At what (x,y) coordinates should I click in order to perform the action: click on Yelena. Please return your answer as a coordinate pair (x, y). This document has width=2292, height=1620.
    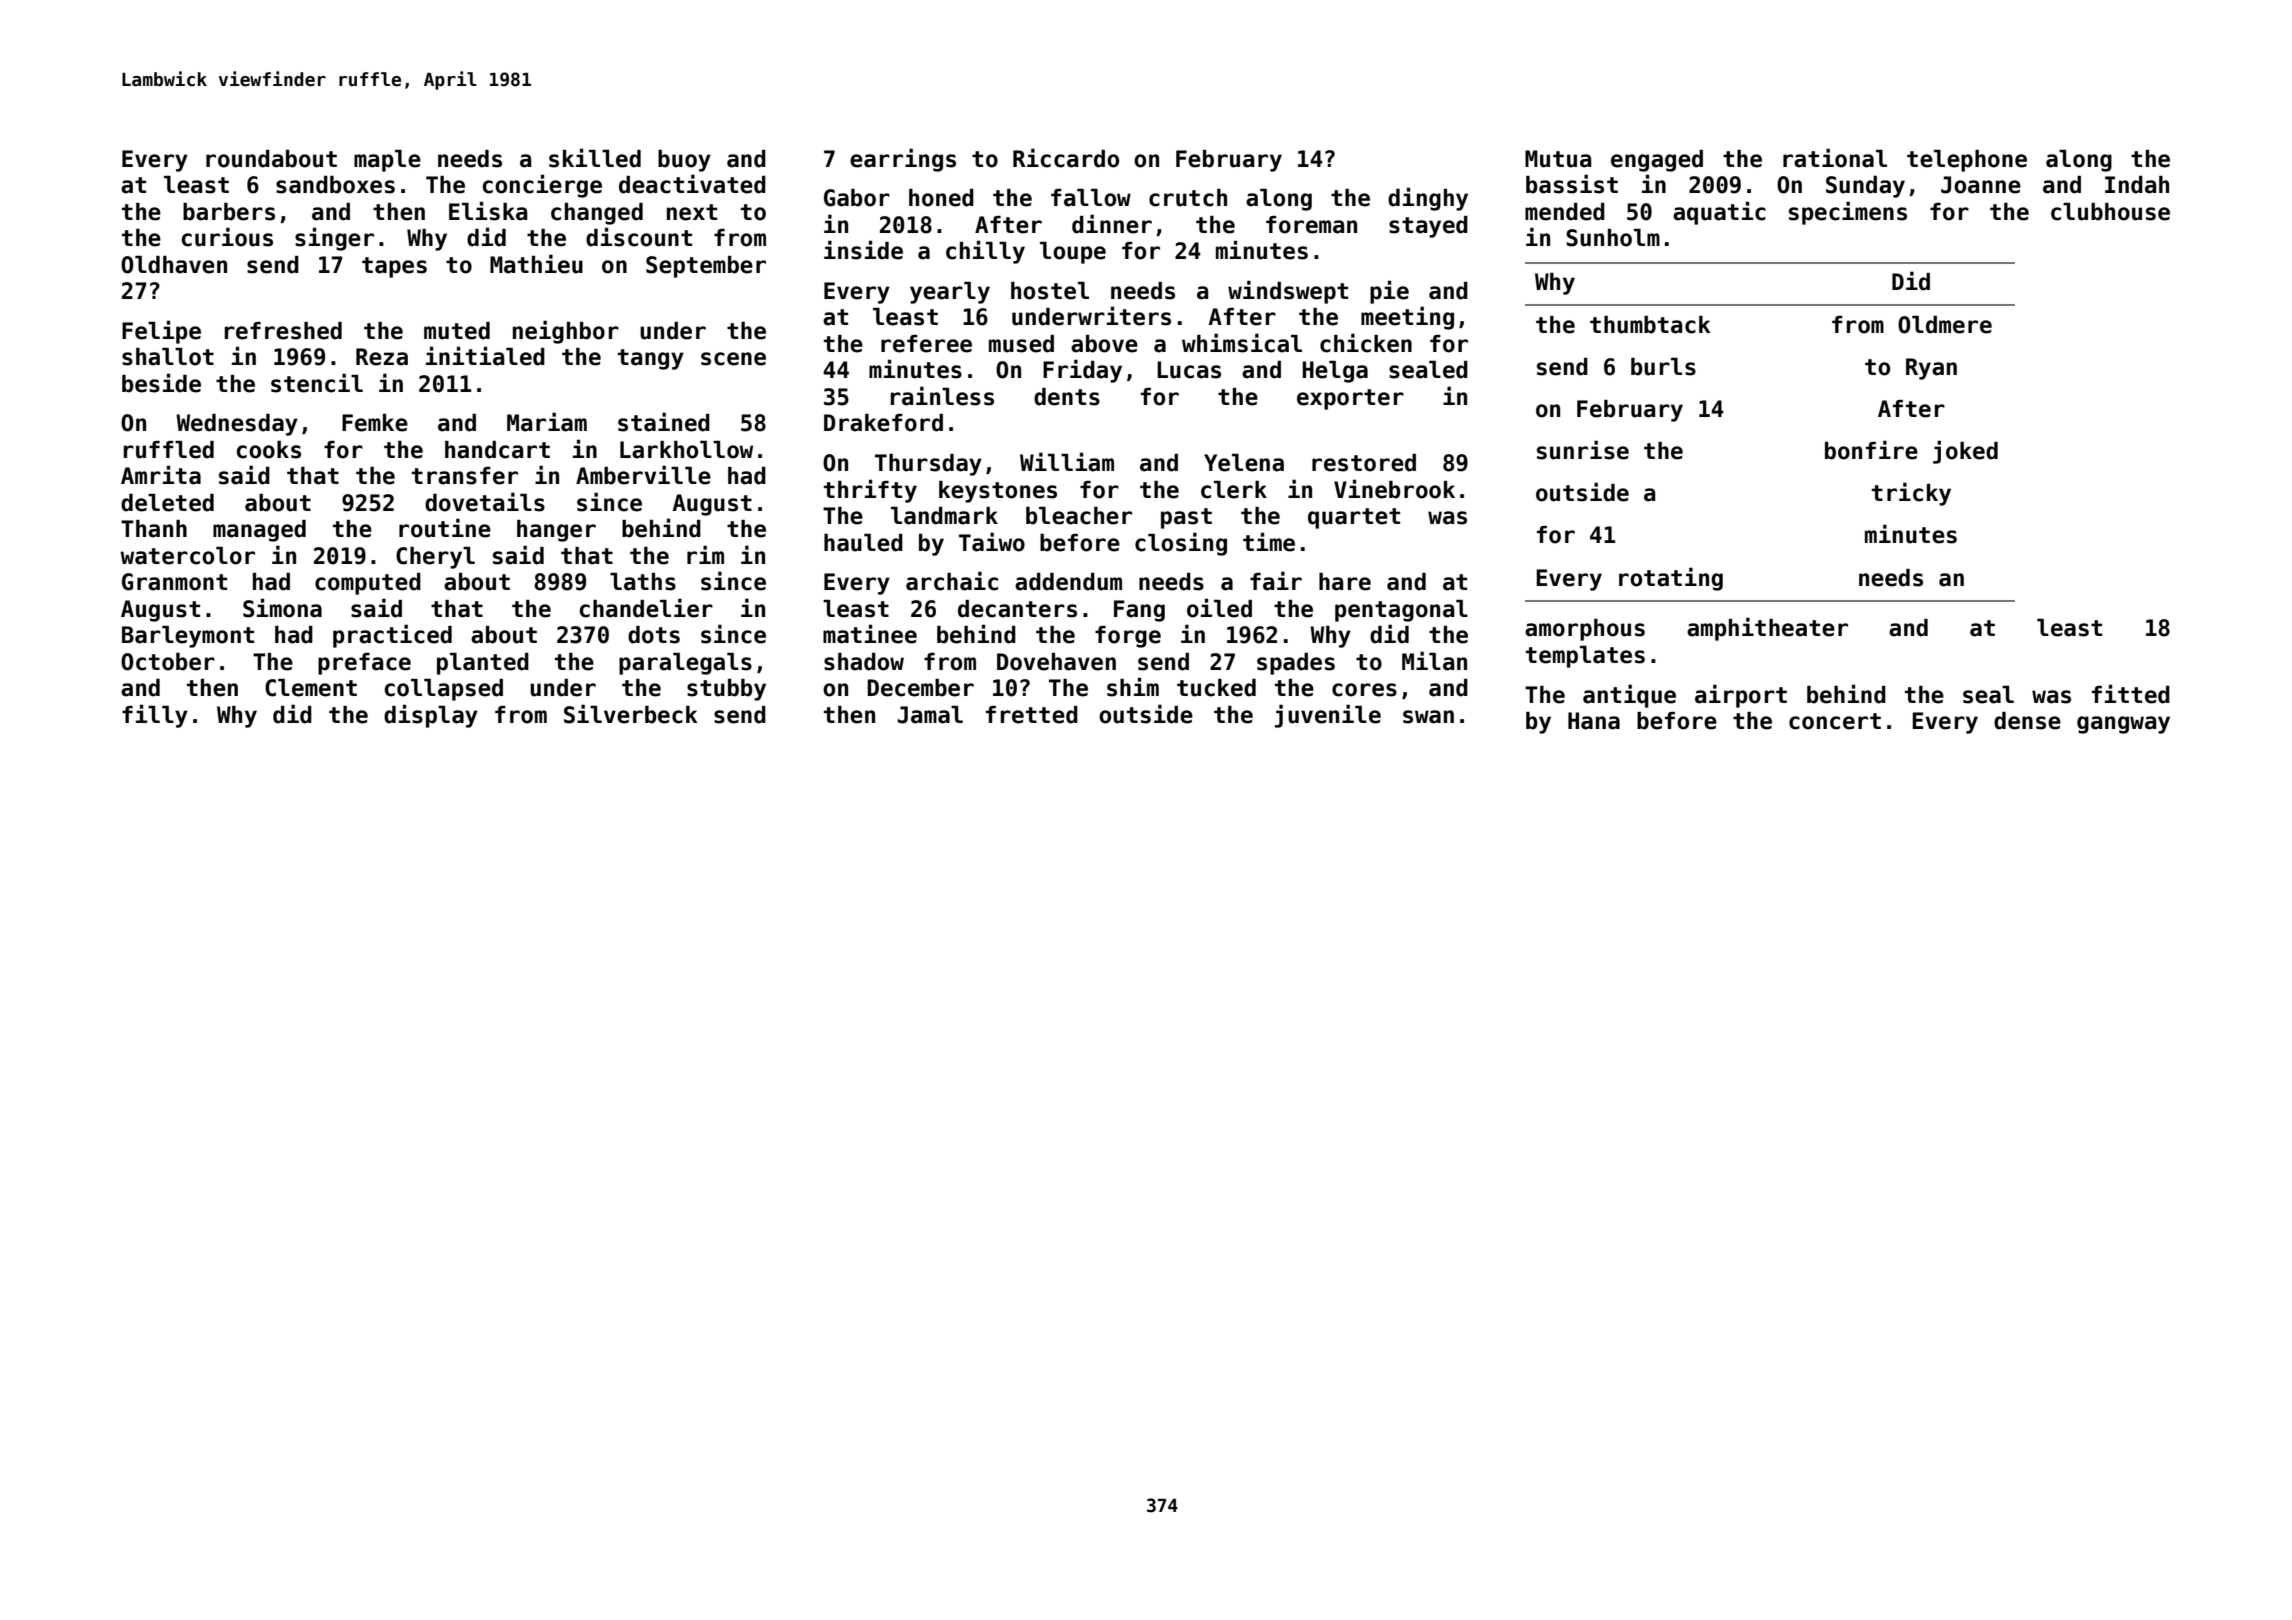
    Looking at the image, I should click on (1244, 463).
